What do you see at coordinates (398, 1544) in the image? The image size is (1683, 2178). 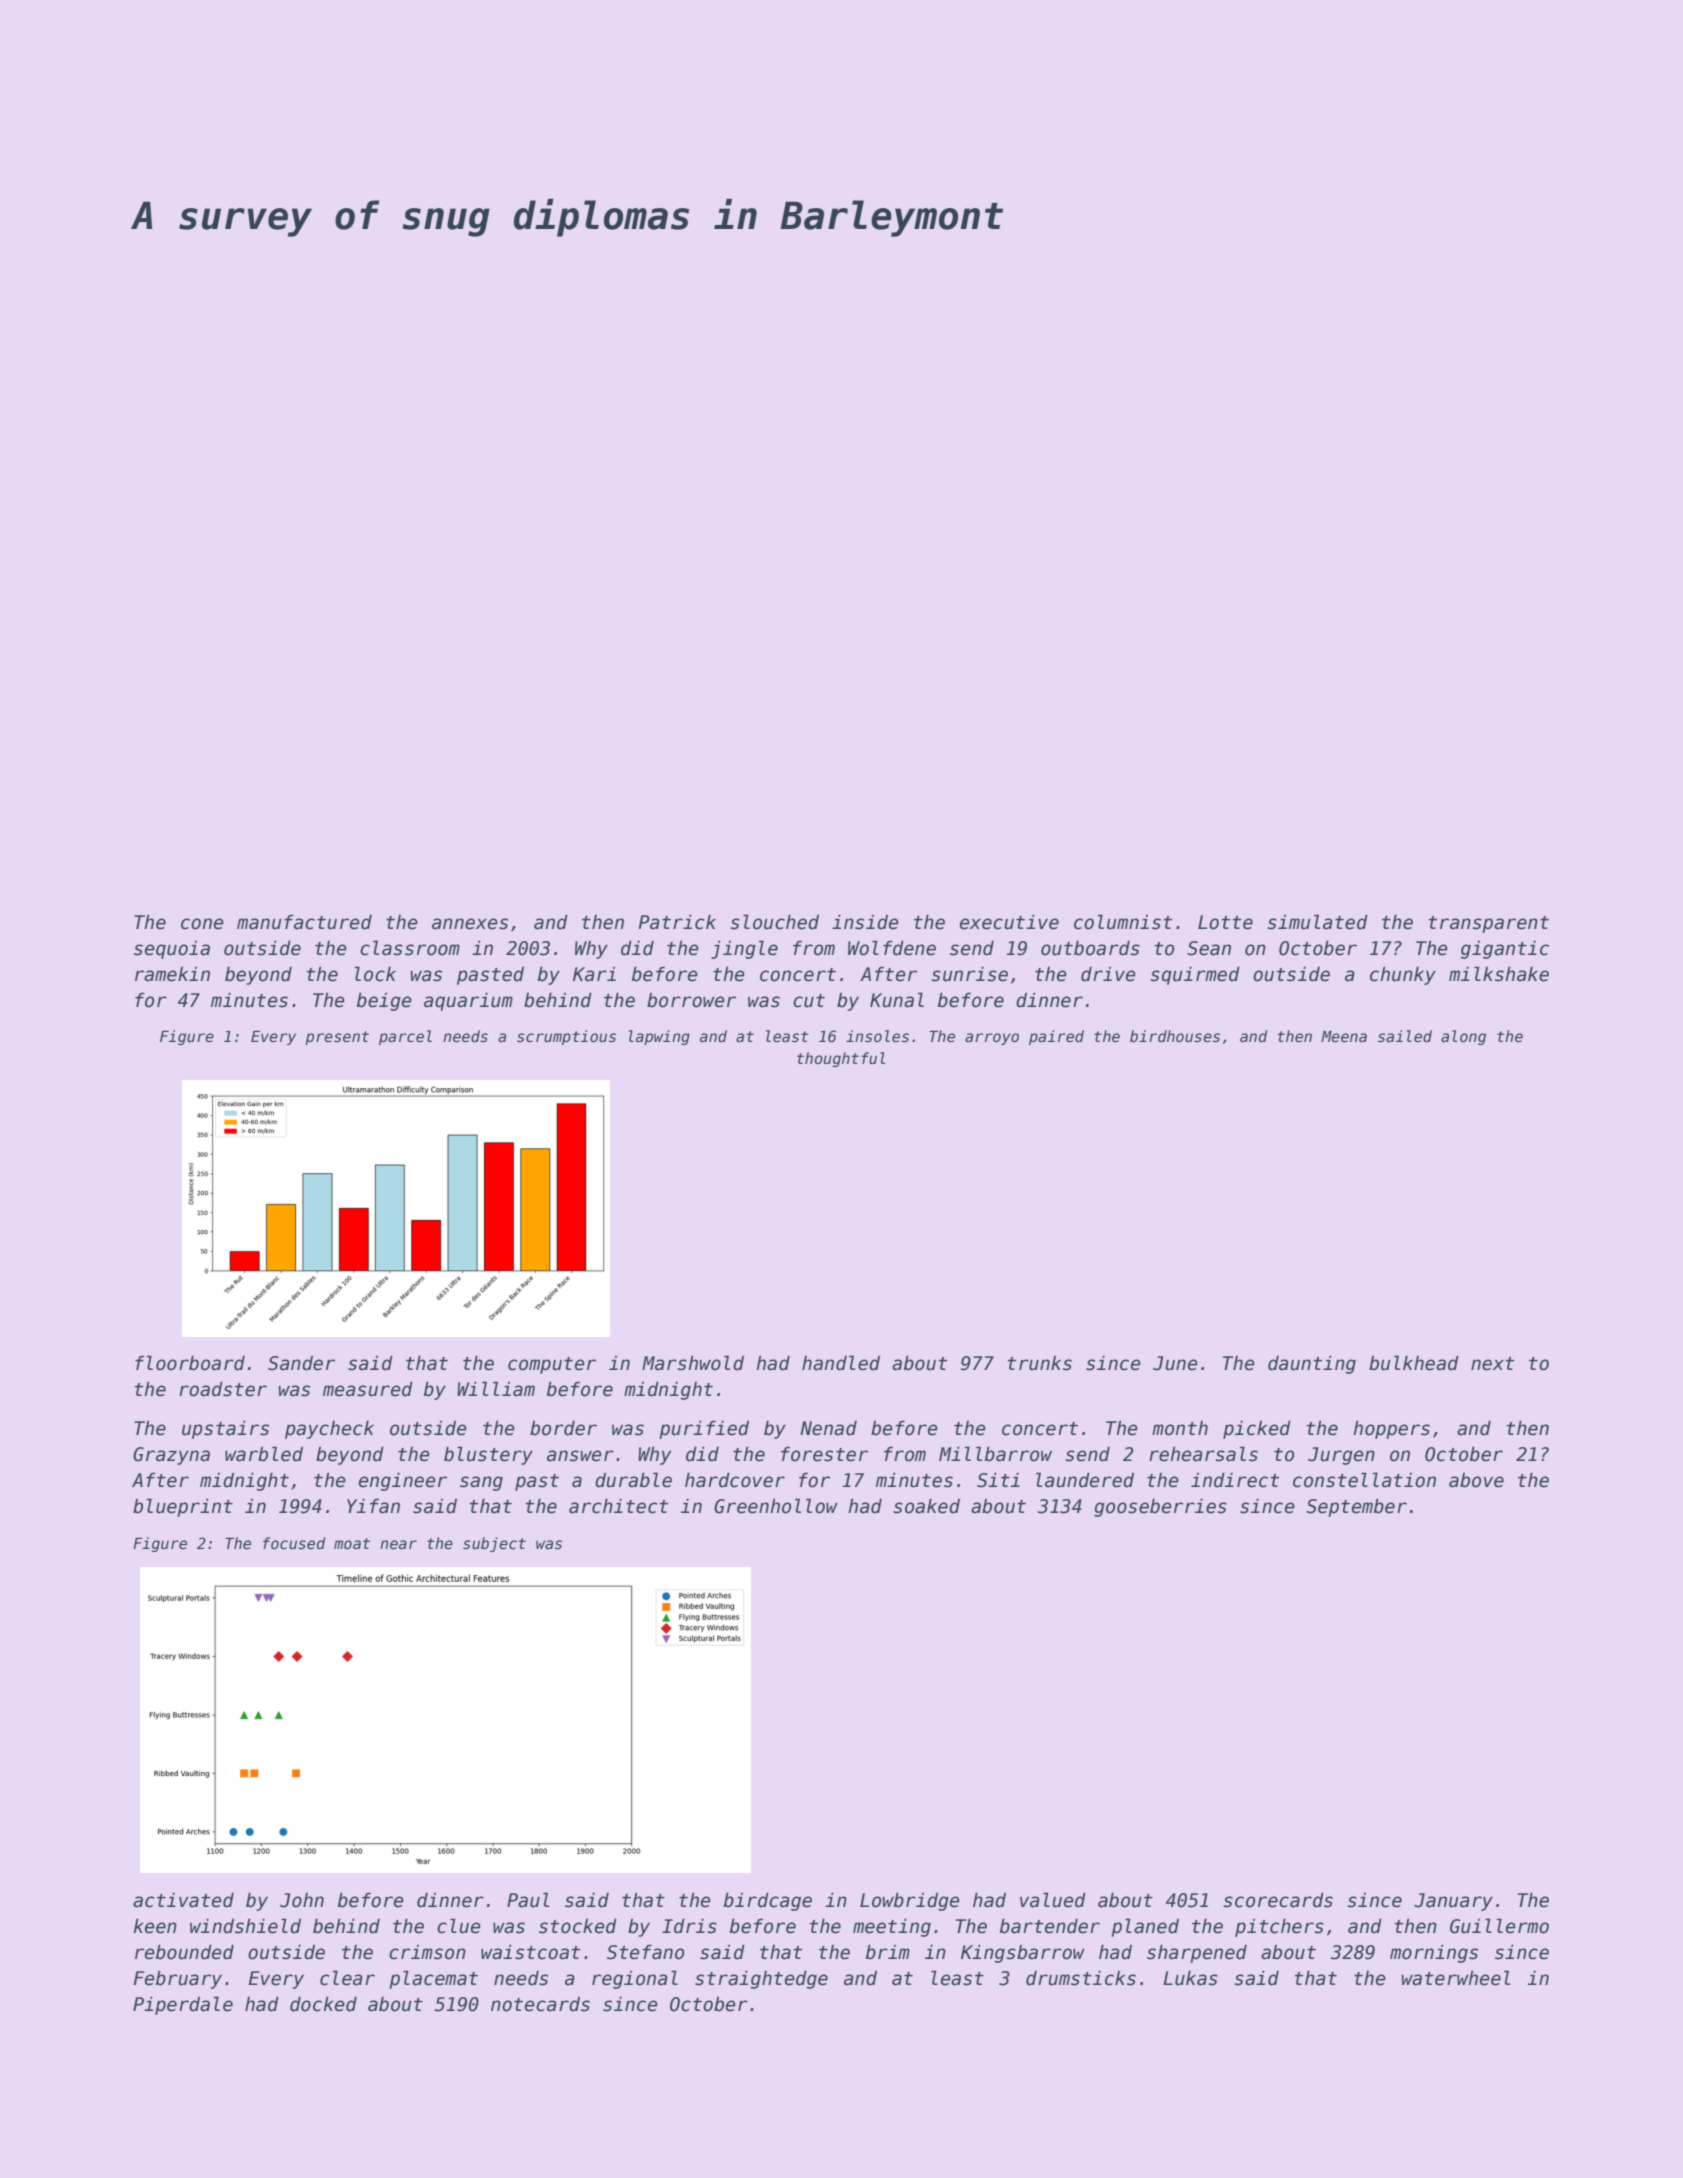 I see `near` at bounding box center [398, 1544].
